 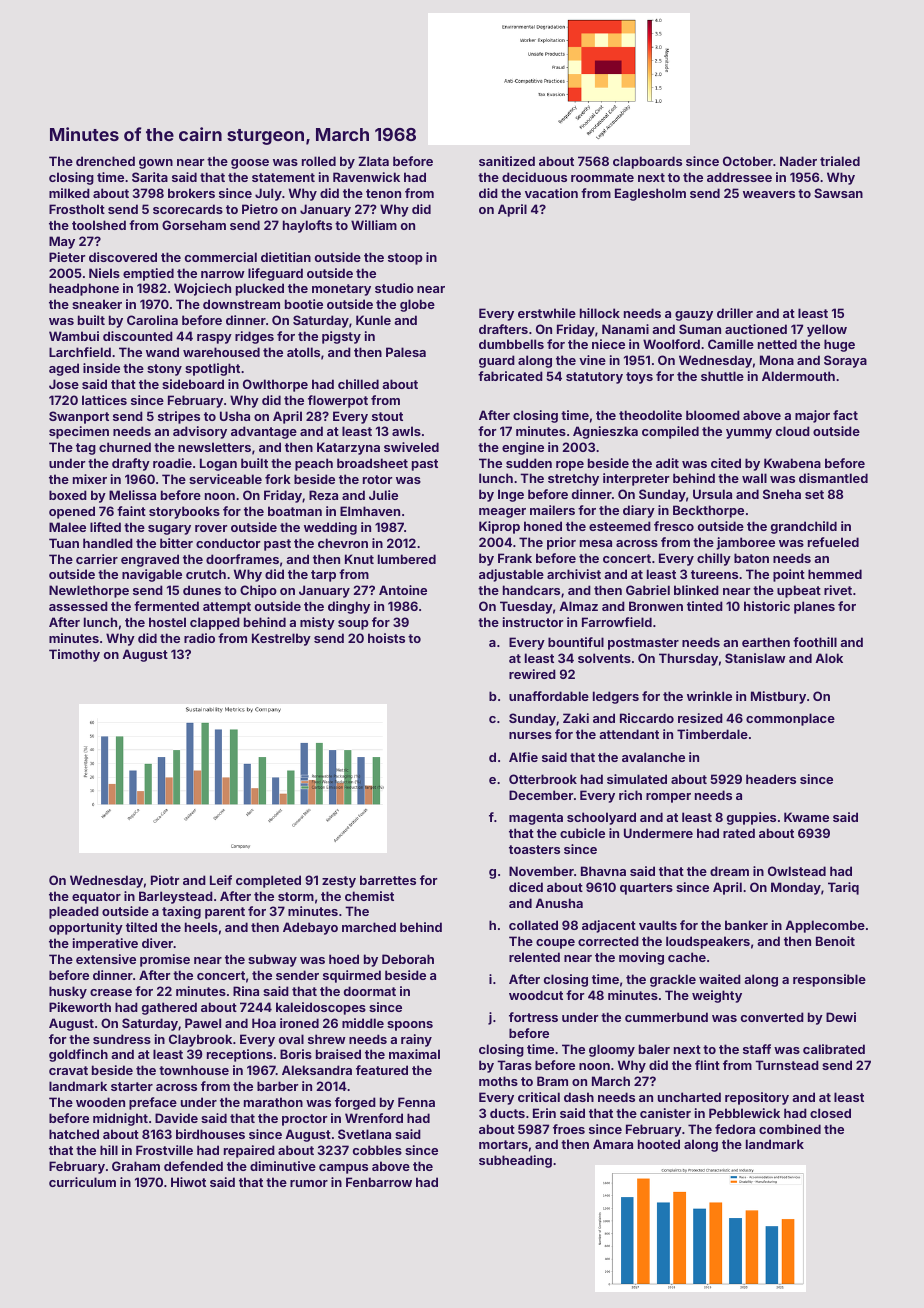 I want to click on curriculum, so click(x=82, y=1182).
